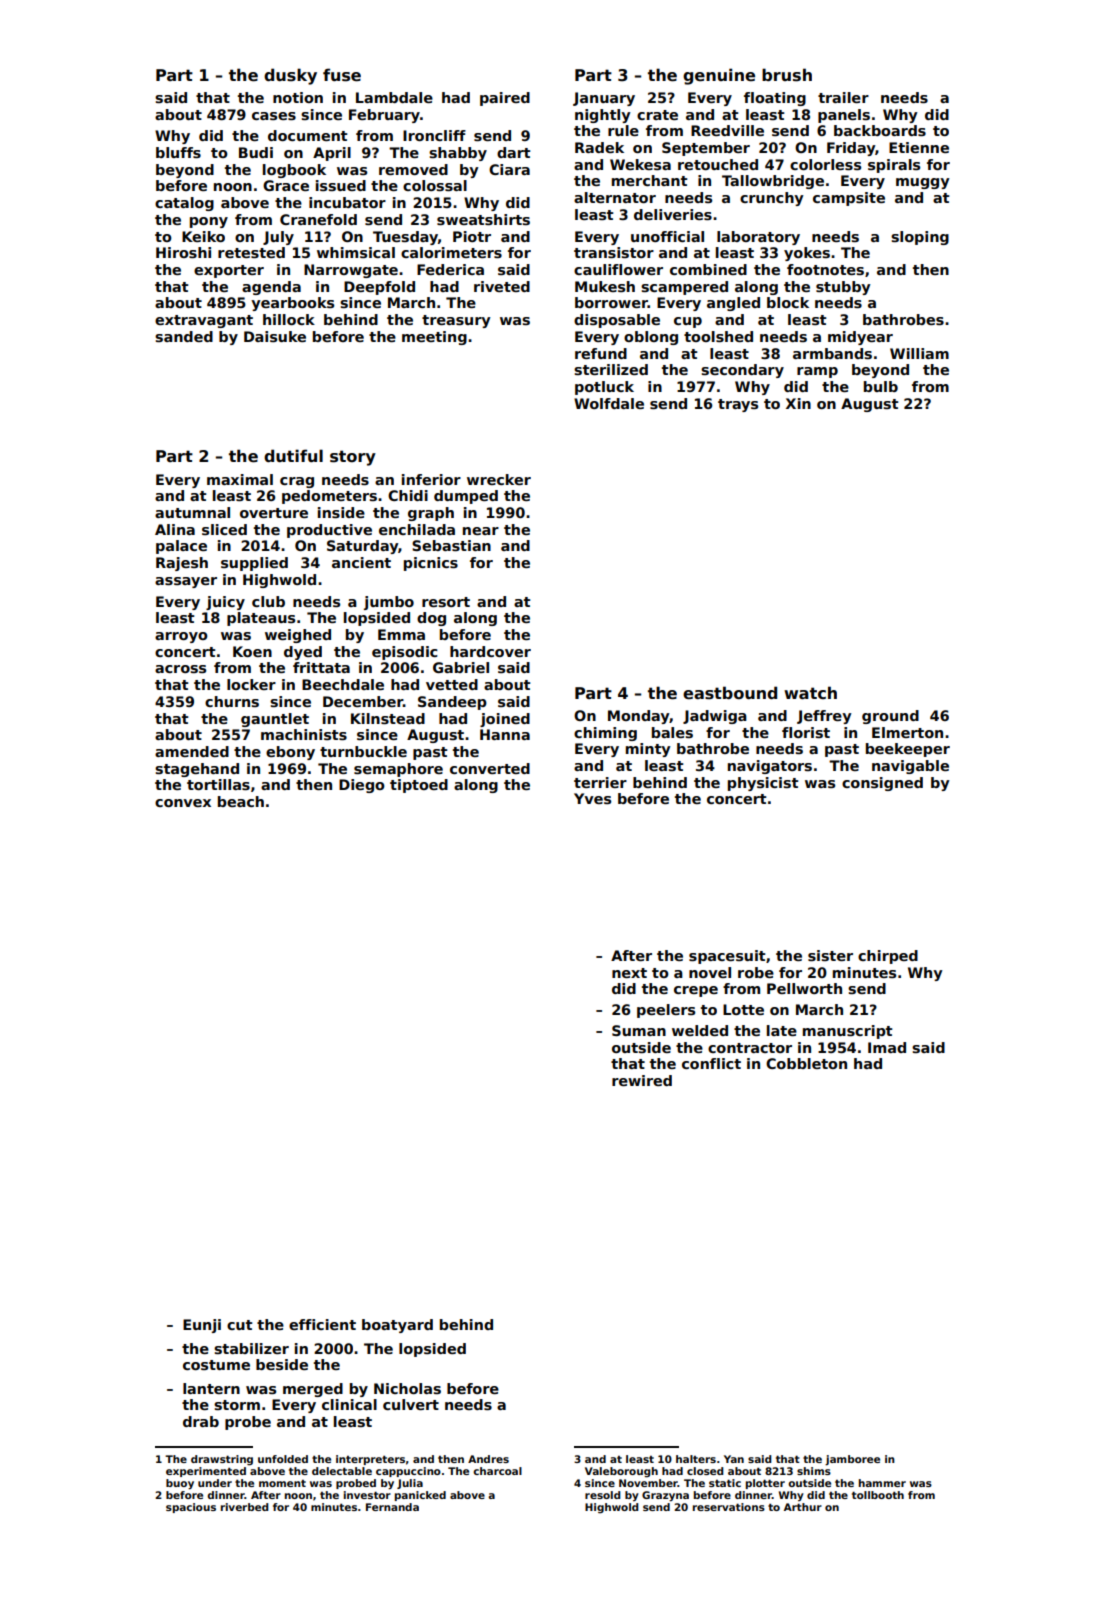 This screenshot has height=1600, width=1105. I want to click on convex, so click(183, 803).
